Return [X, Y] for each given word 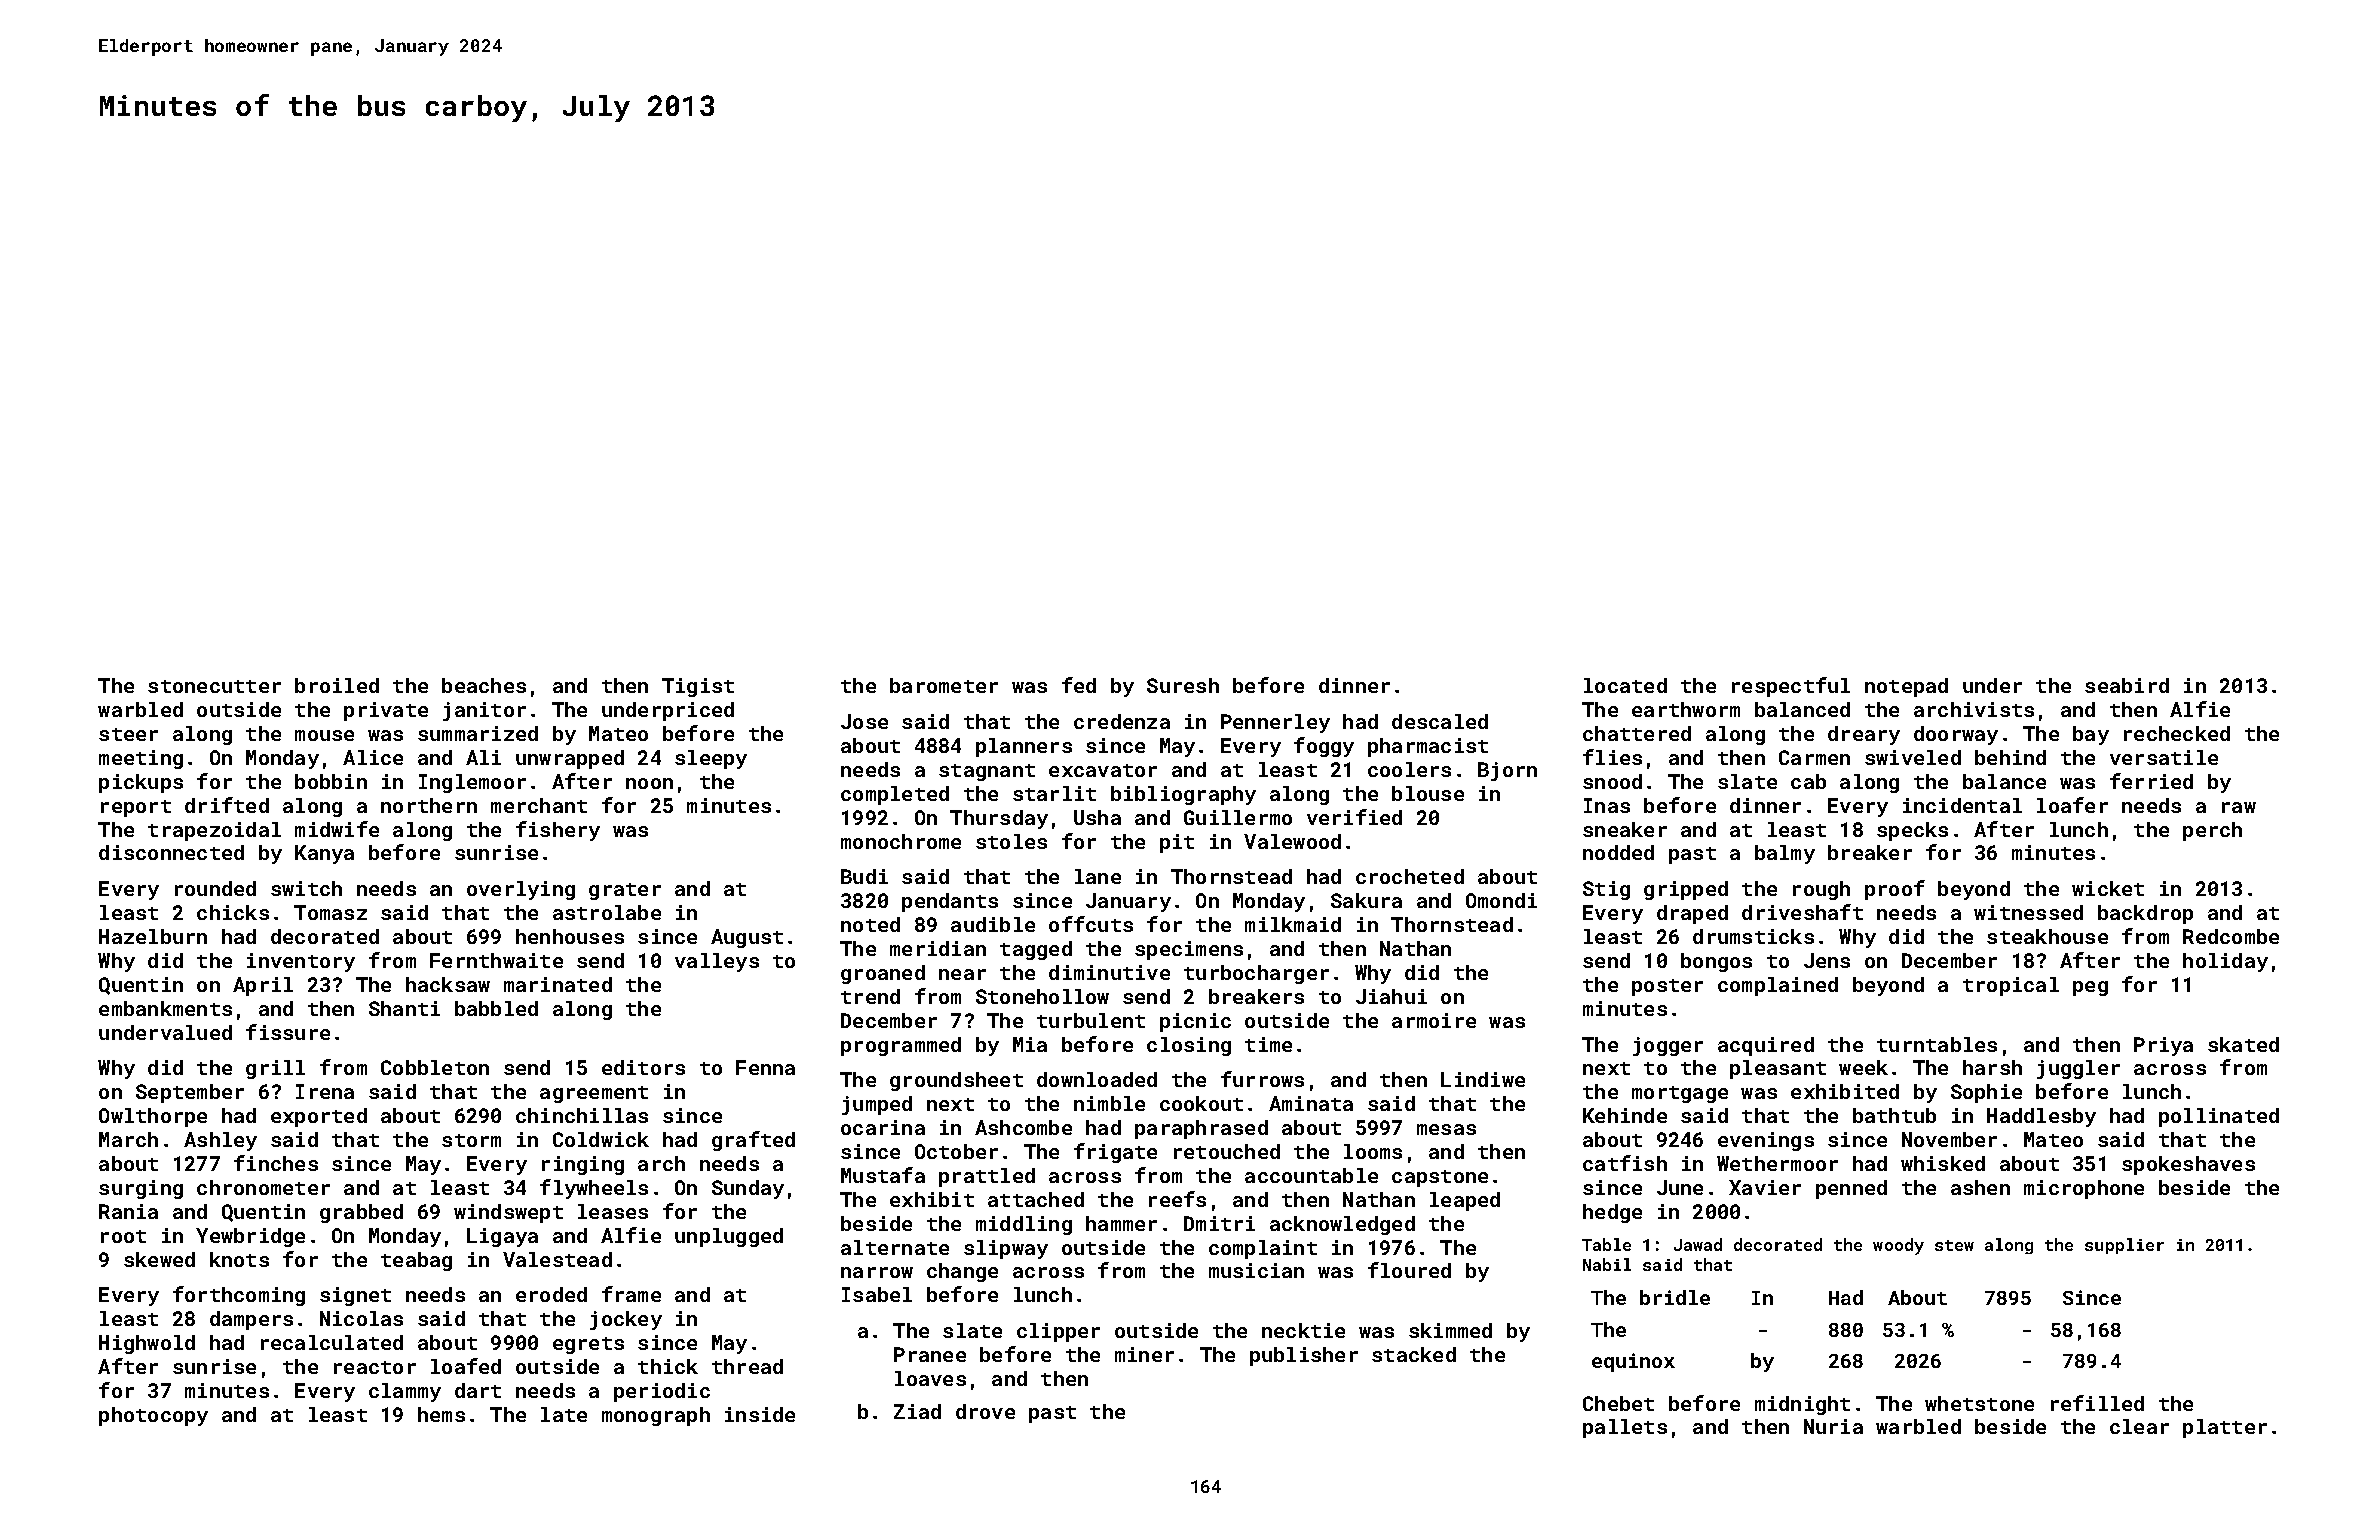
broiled [337, 685]
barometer [944, 685]
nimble [1109, 1103]
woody [1898, 1246]
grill [275, 1069]
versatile [2164, 757]
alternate [895, 1247]
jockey [626, 1320]
